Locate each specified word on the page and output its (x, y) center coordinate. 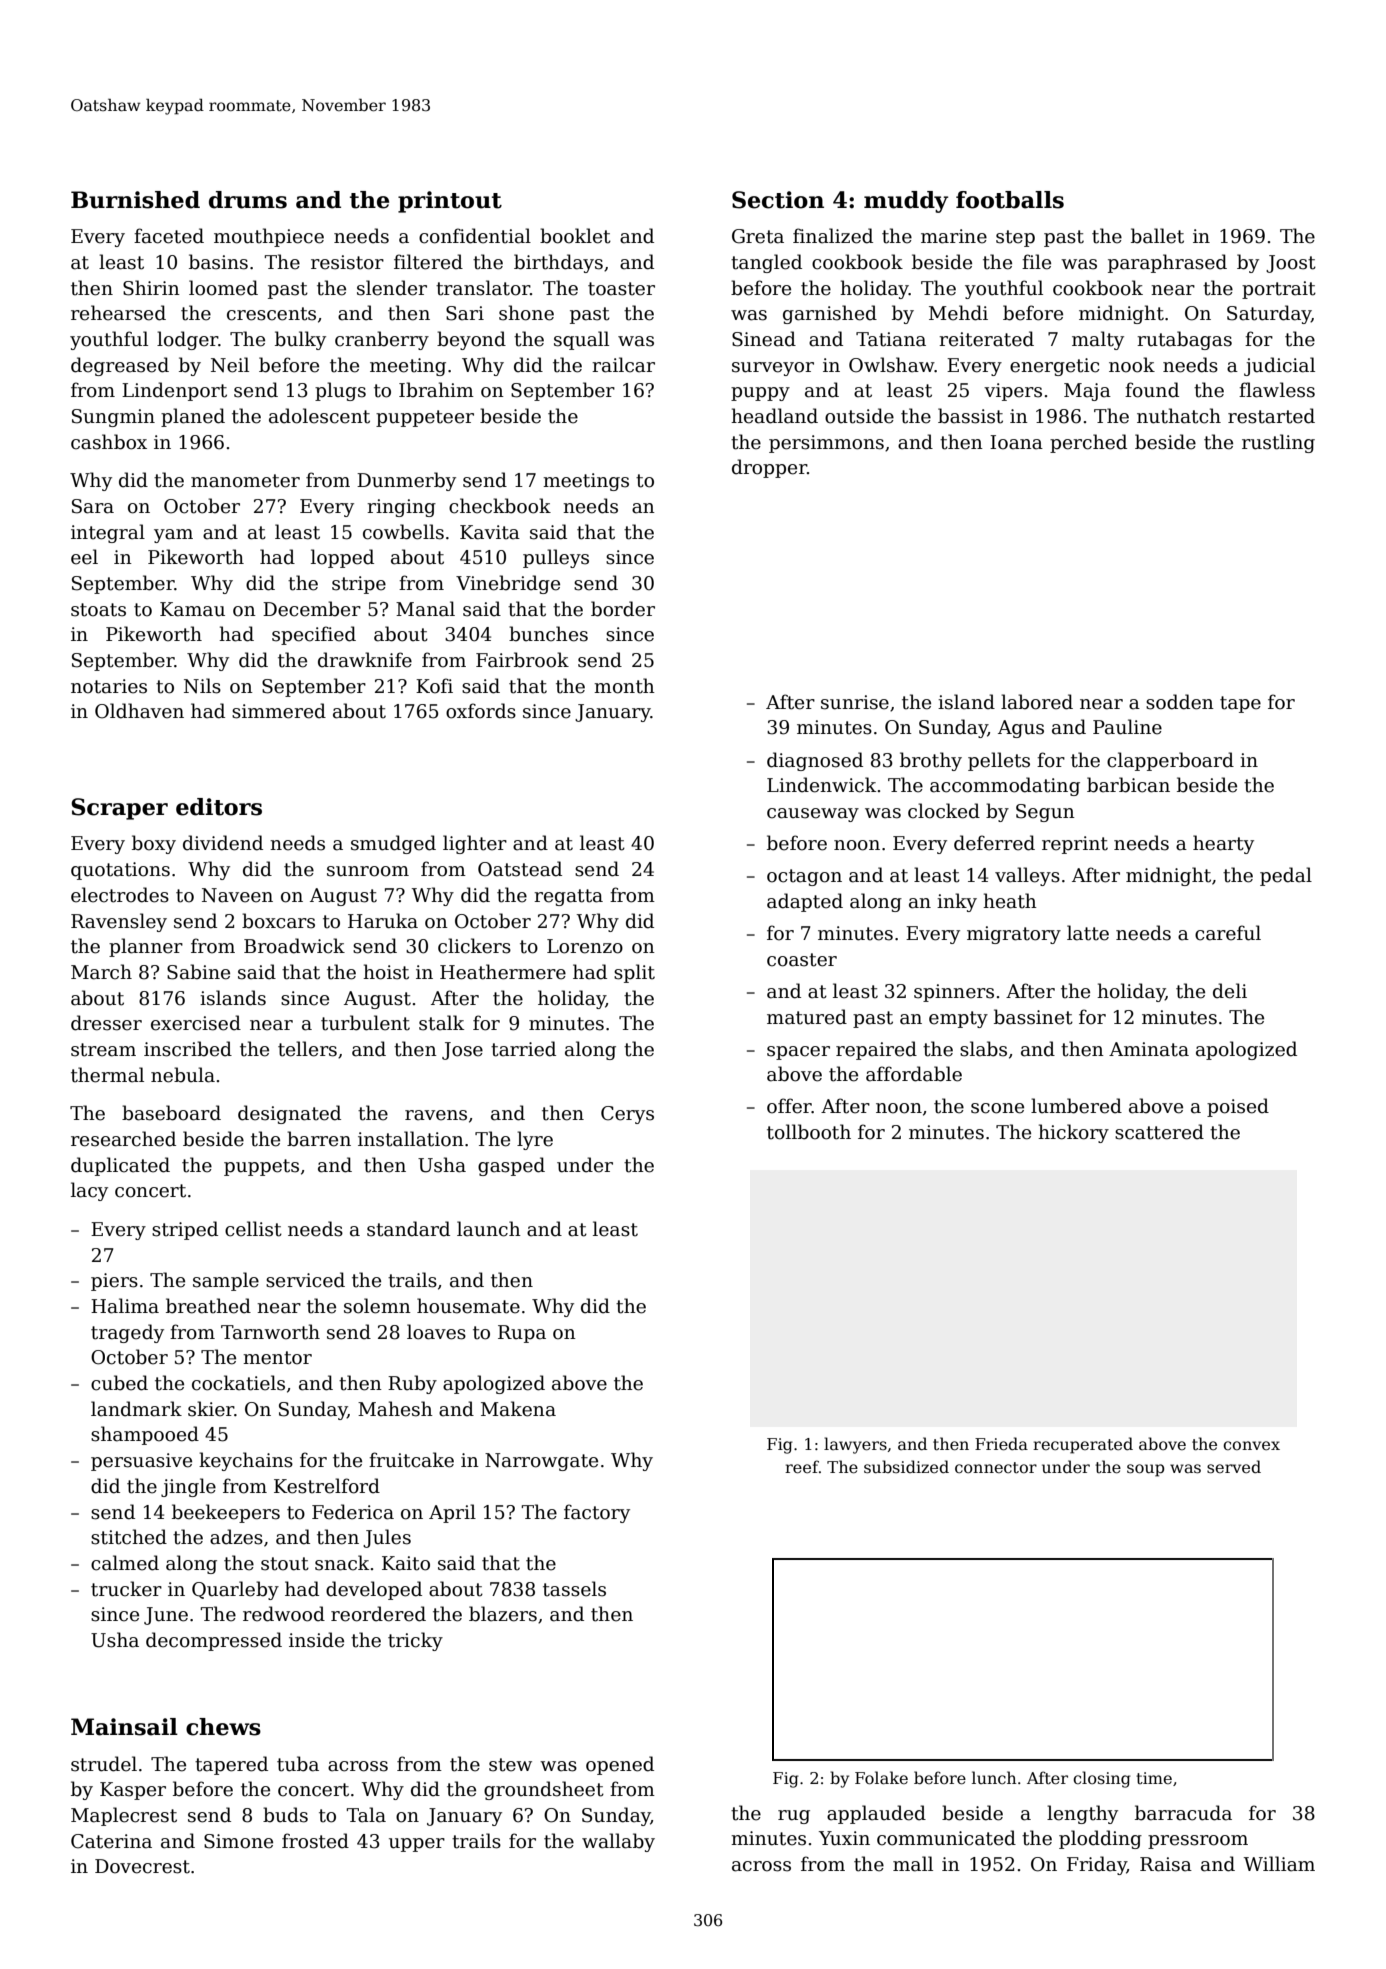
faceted (169, 236)
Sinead (764, 339)
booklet (575, 236)
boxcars (278, 921)
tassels (574, 1589)
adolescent (319, 416)
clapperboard (1170, 761)
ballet (1157, 236)
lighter (475, 844)
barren (319, 1139)
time (1154, 1778)
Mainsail (124, 1727)
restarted (1271, 416)
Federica (353, 1512)
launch (489, 1229)
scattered (1159, 1132)
